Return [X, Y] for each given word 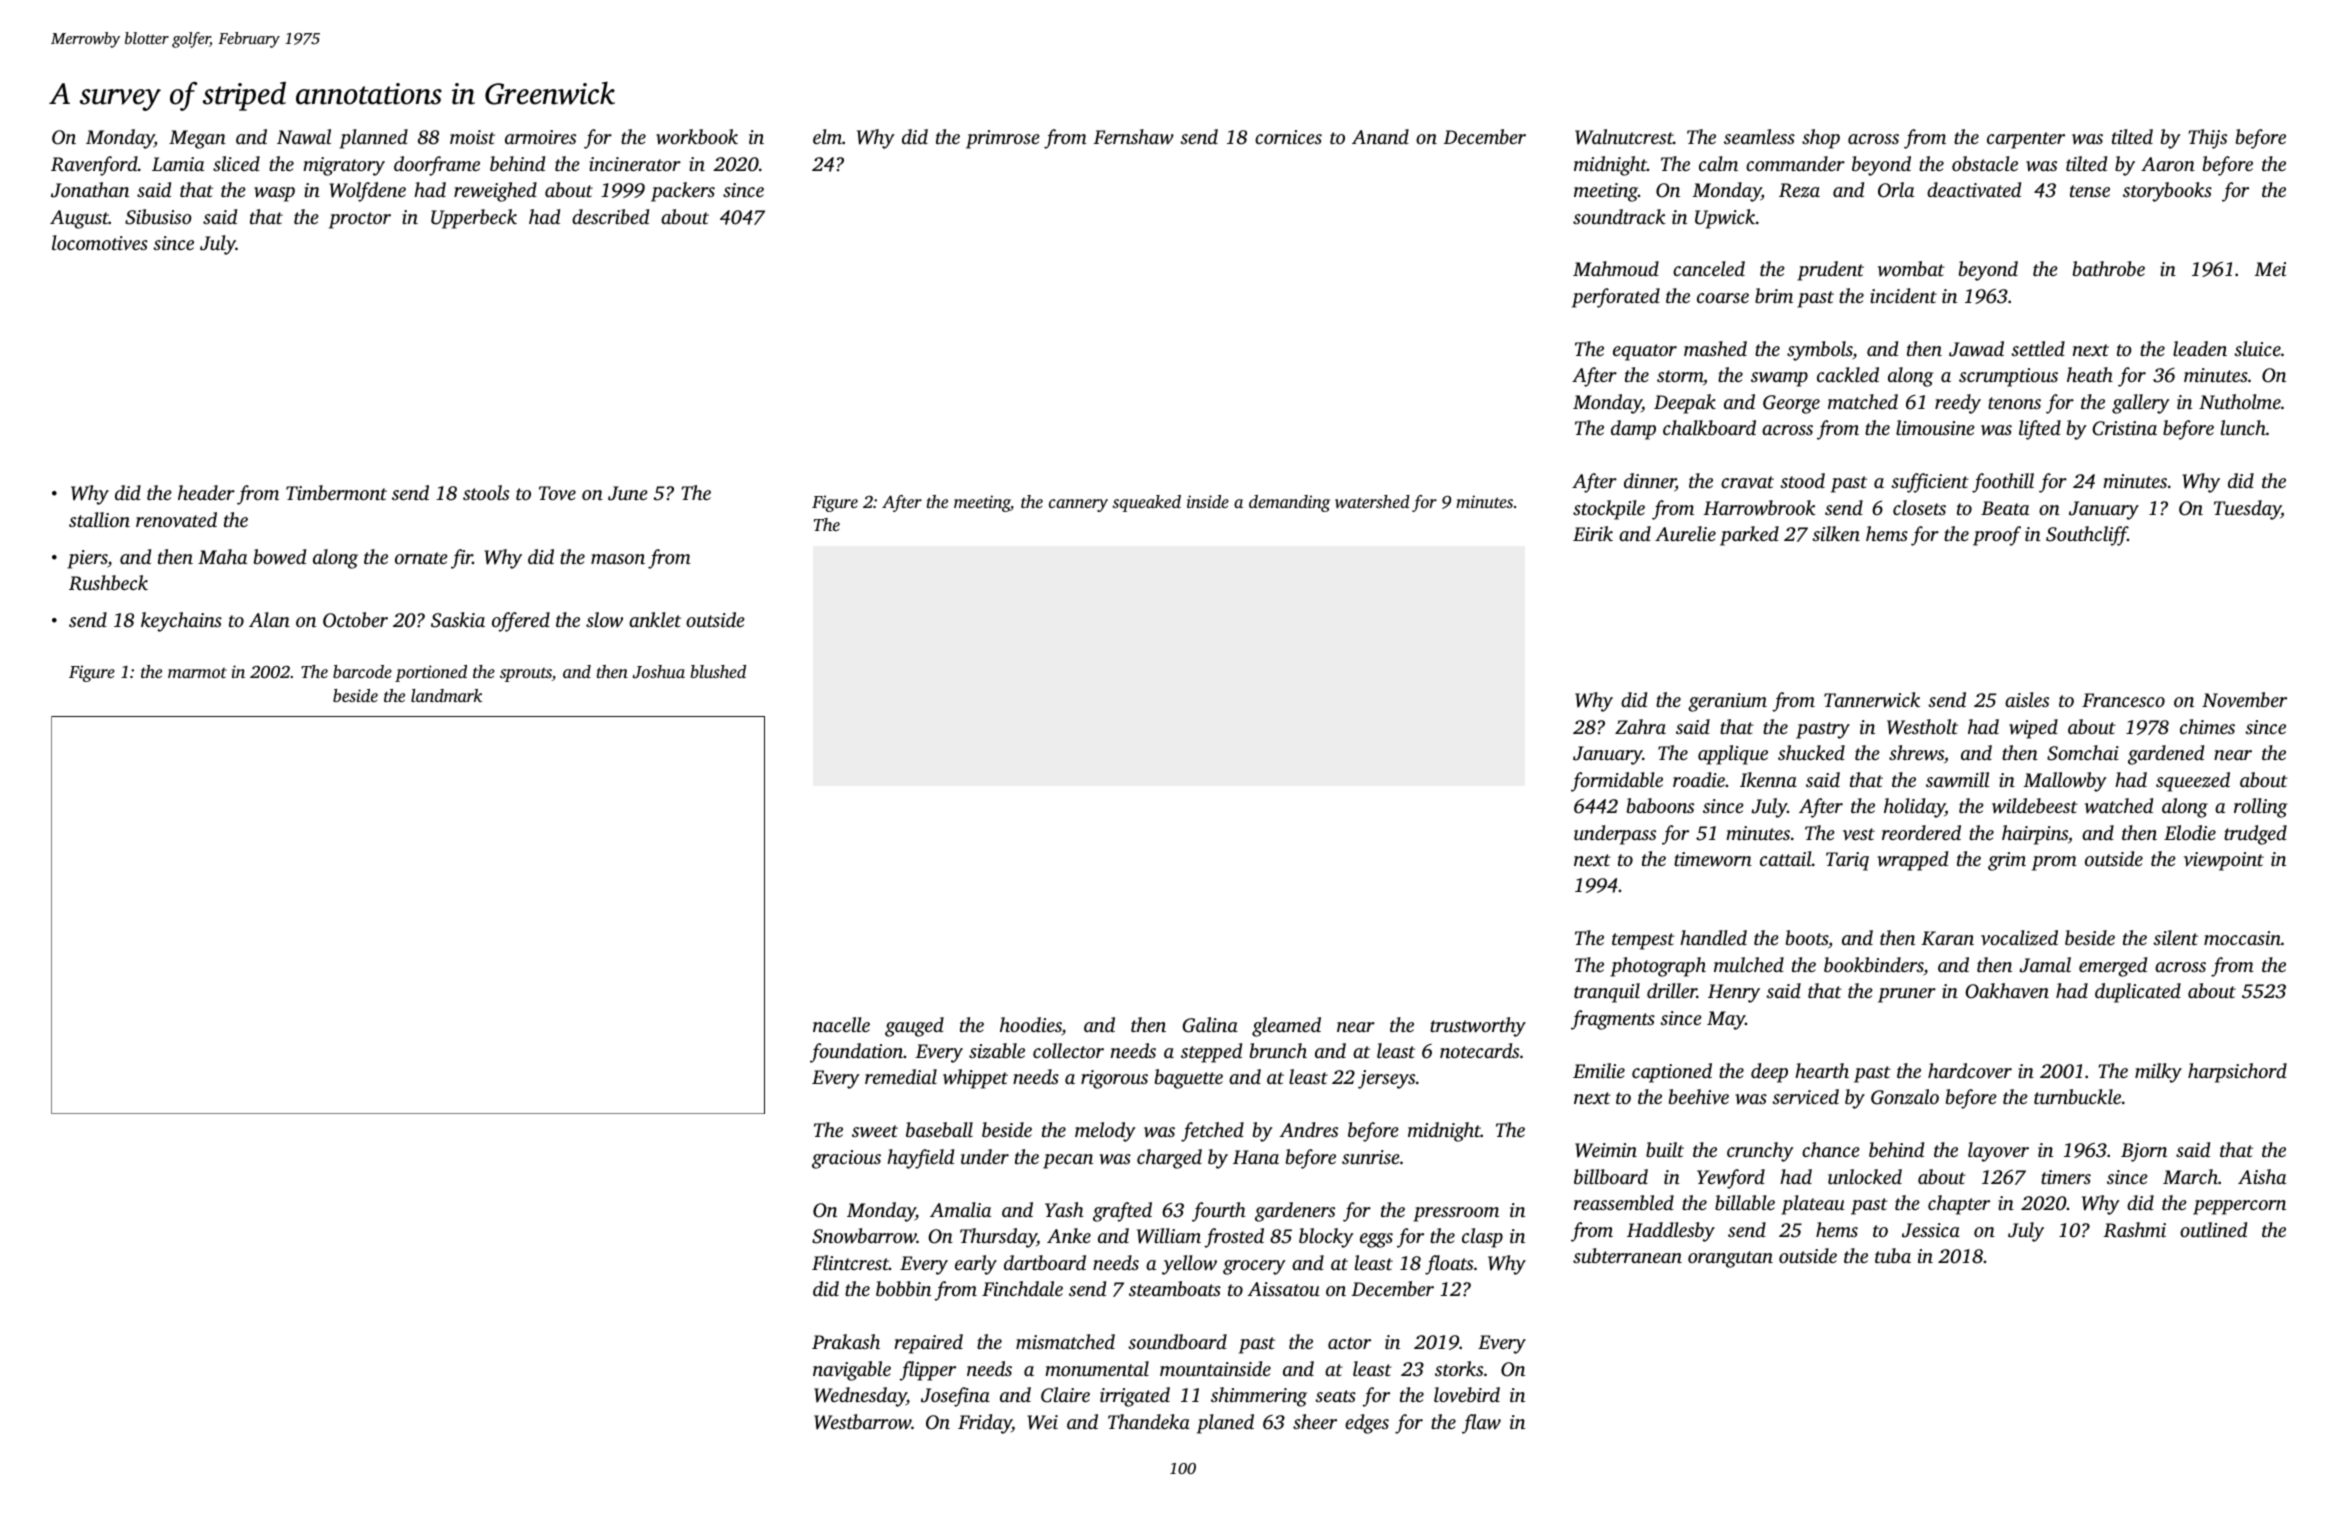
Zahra [1640, 726]
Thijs [2208, 139]
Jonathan [90, 190]
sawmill [1957, 780]
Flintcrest [850, 1262]
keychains [181, 622]
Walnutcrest [1624, 137]
